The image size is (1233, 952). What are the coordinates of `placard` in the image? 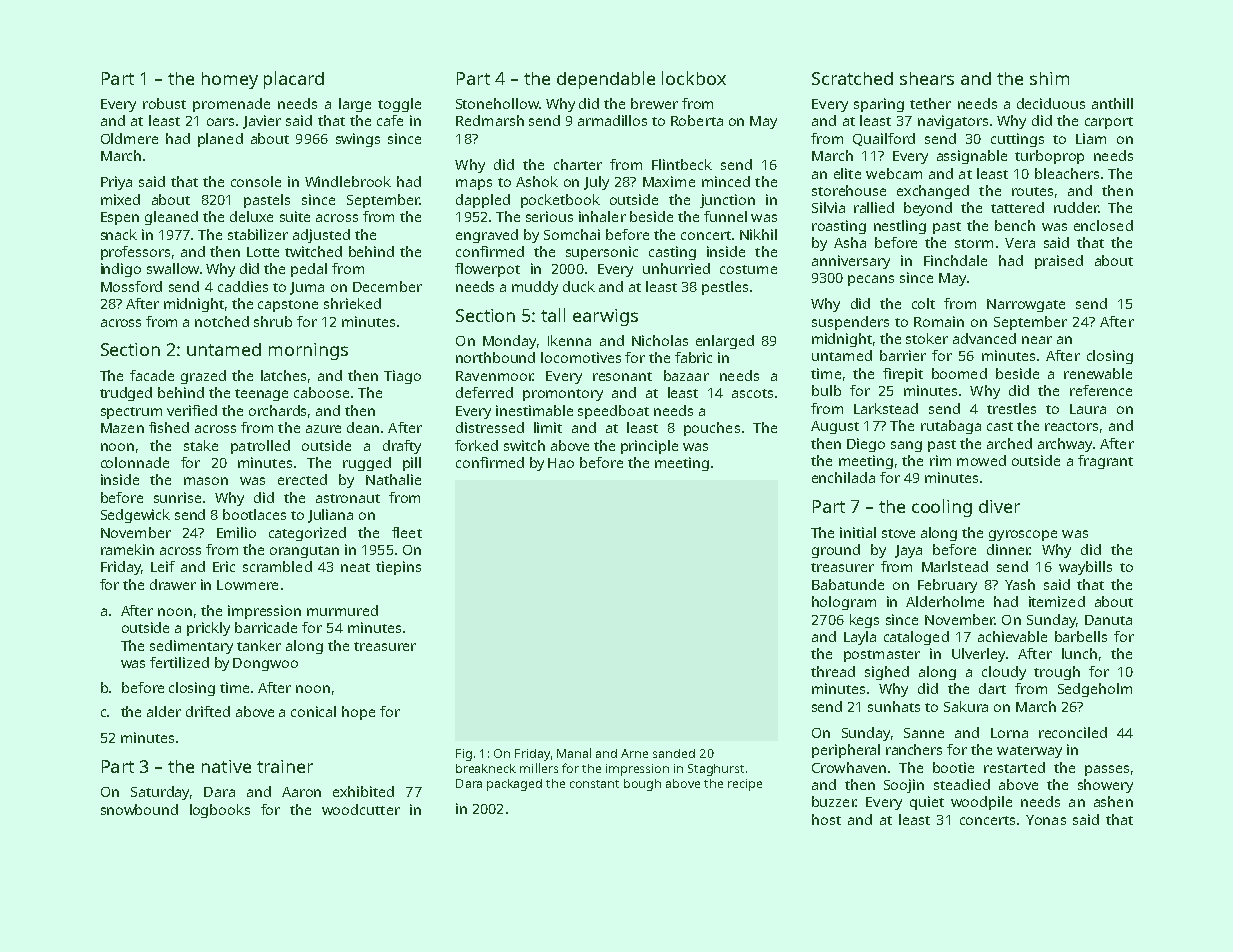 It's located at (294, 80).
